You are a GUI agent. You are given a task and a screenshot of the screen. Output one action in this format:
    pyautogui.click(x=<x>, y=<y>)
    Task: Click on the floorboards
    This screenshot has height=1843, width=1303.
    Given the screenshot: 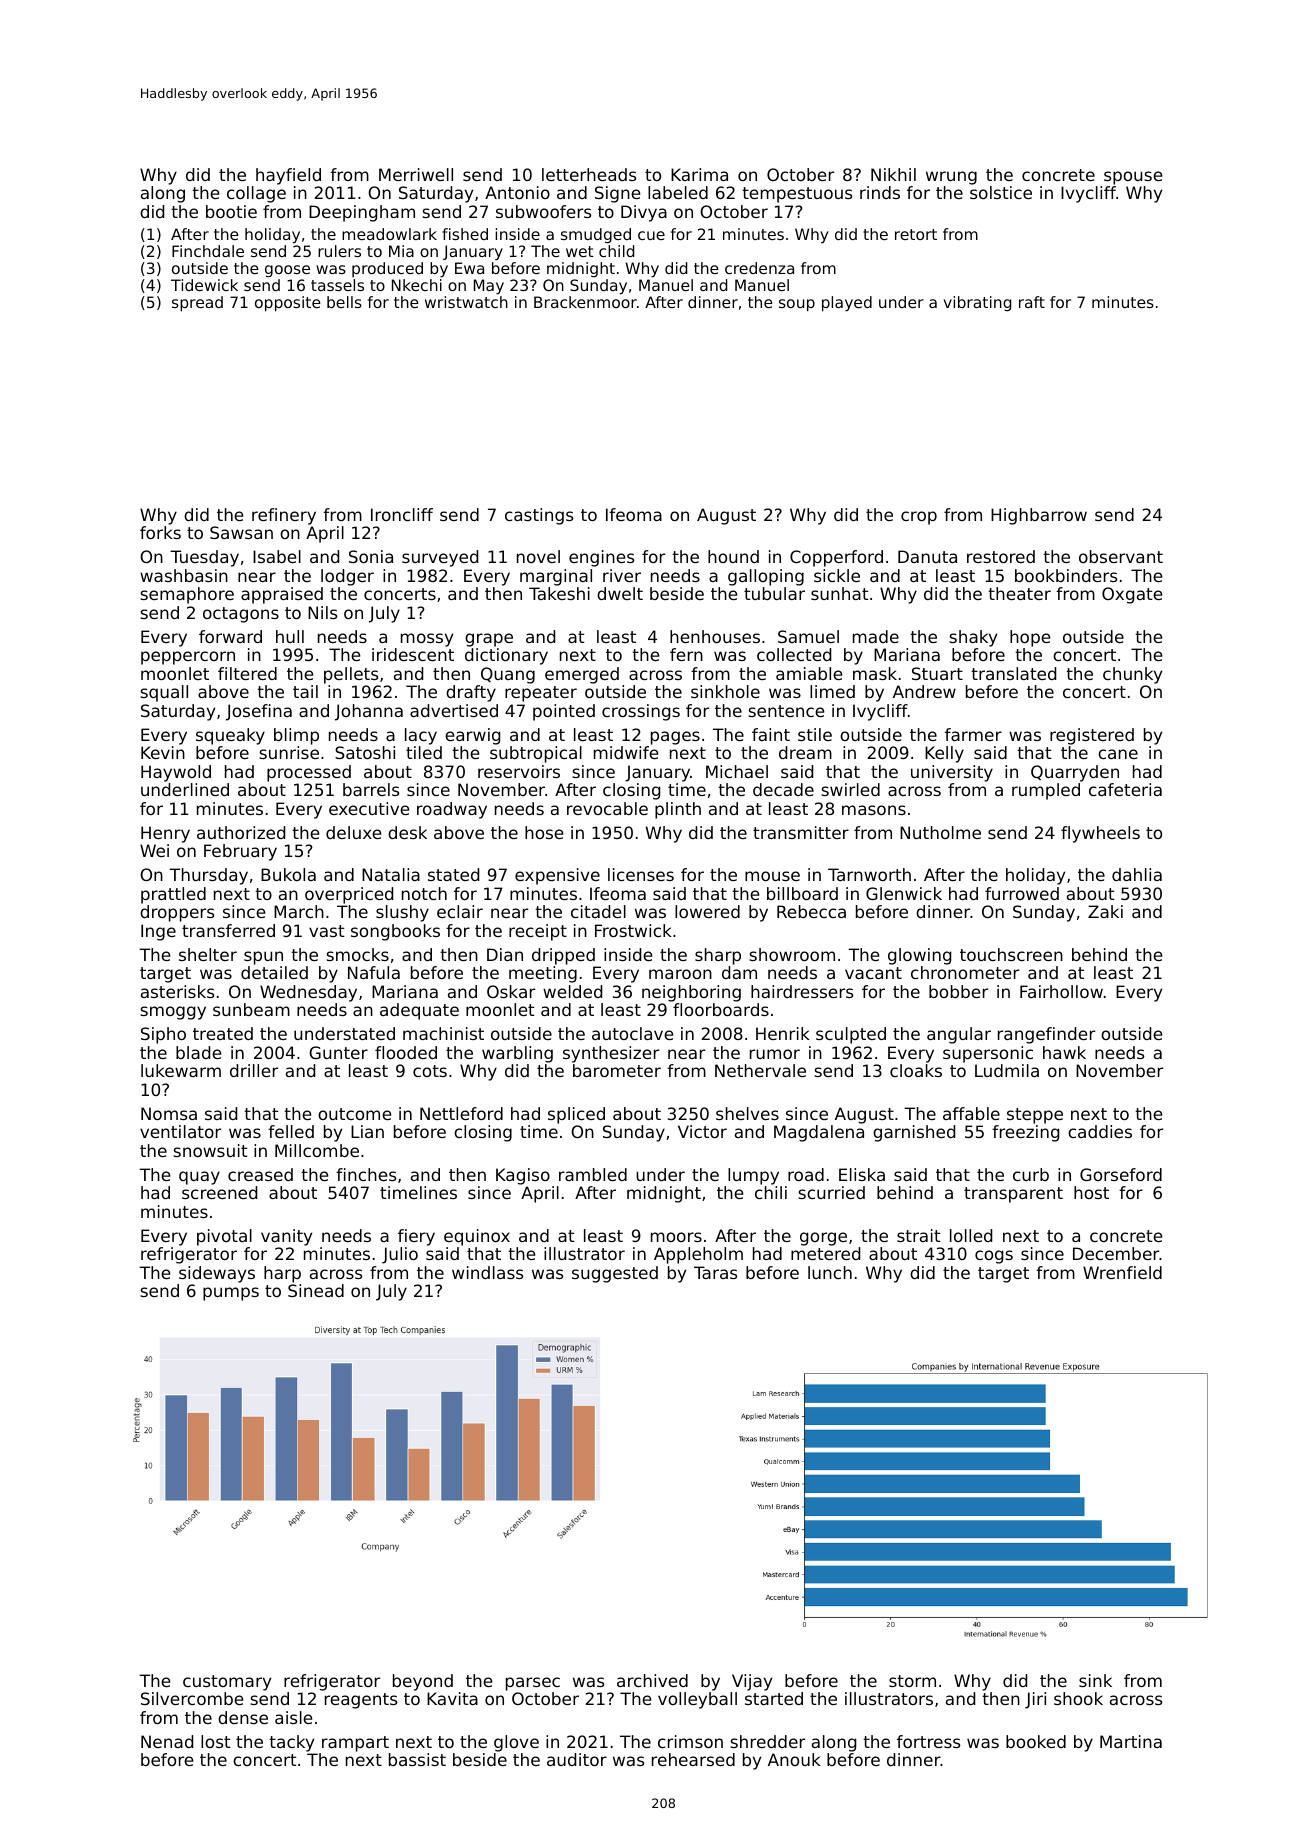 What is the action you would take?
    pyautogui.click(x=721, y=1009)
